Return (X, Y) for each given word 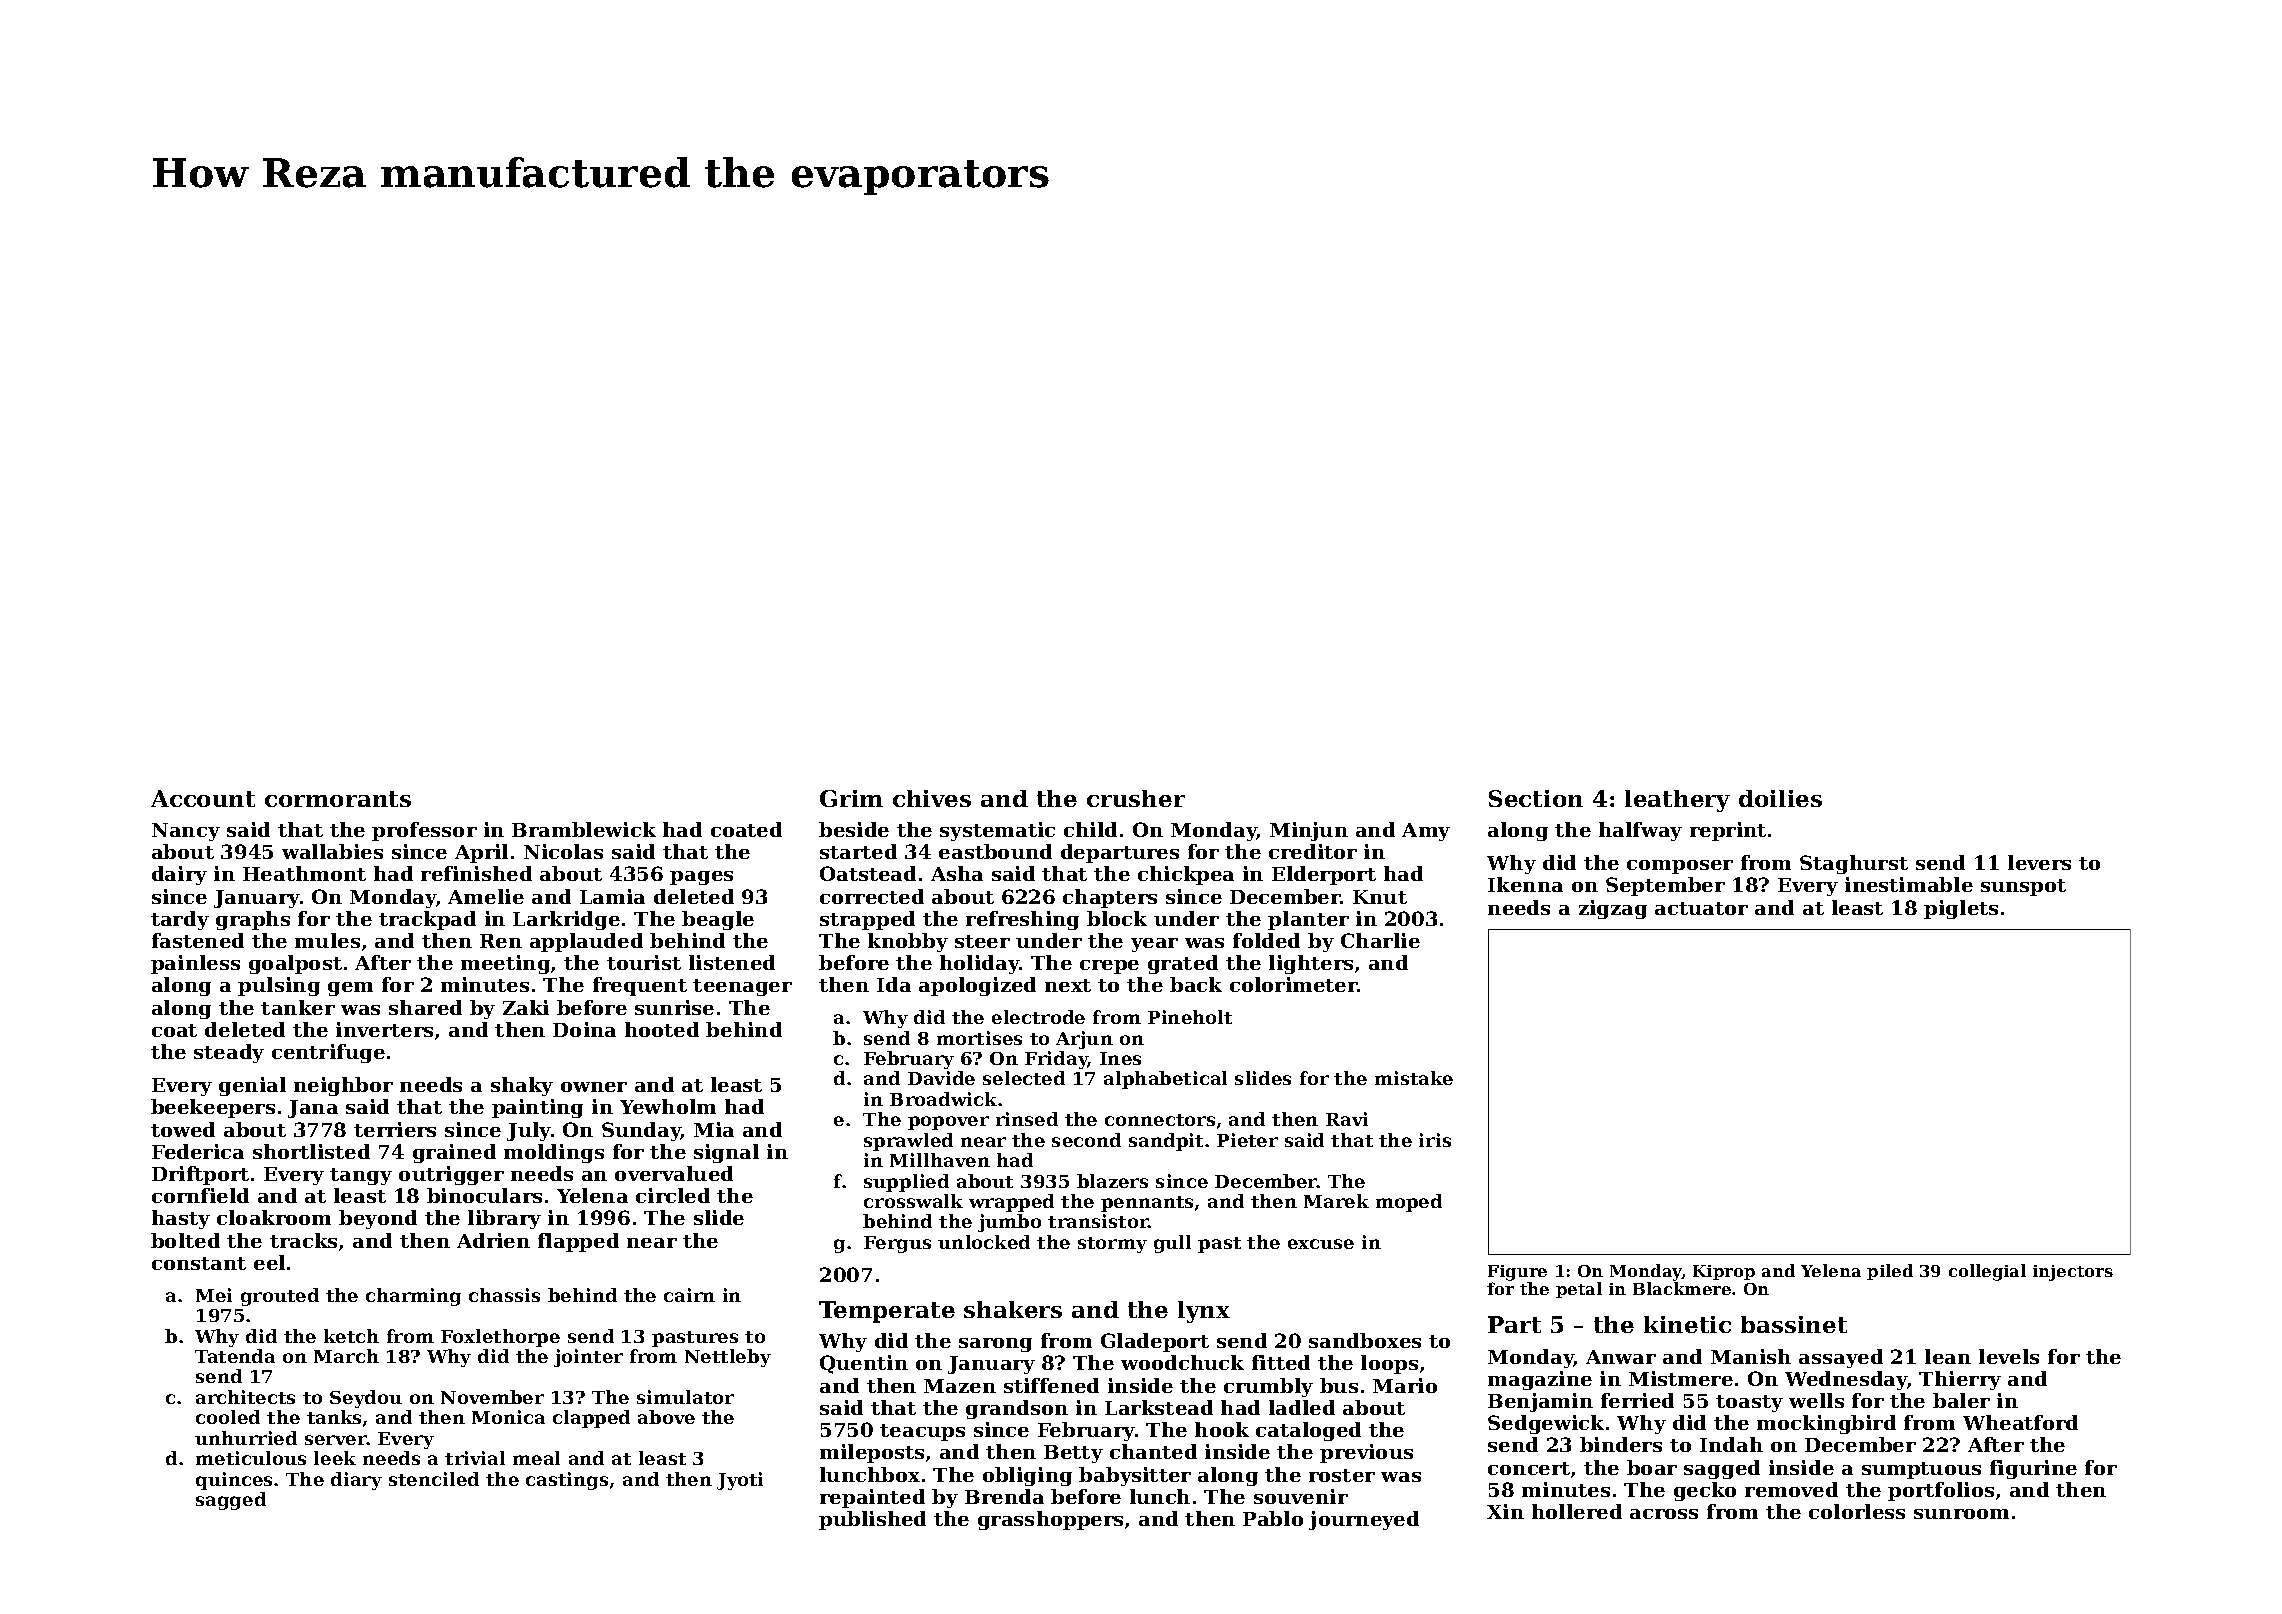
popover (948, 1123)
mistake (1414, 1078)
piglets (1961, 909)
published (872, 1520)
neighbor (343, 1086)
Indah (1731, 1444)
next (1068, 985)
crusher (1136, 798)
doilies (1780, 798)
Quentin (864, 1364)
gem (350, 989)
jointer (588, 1358)
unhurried (246, 1438)
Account (203, 798)
